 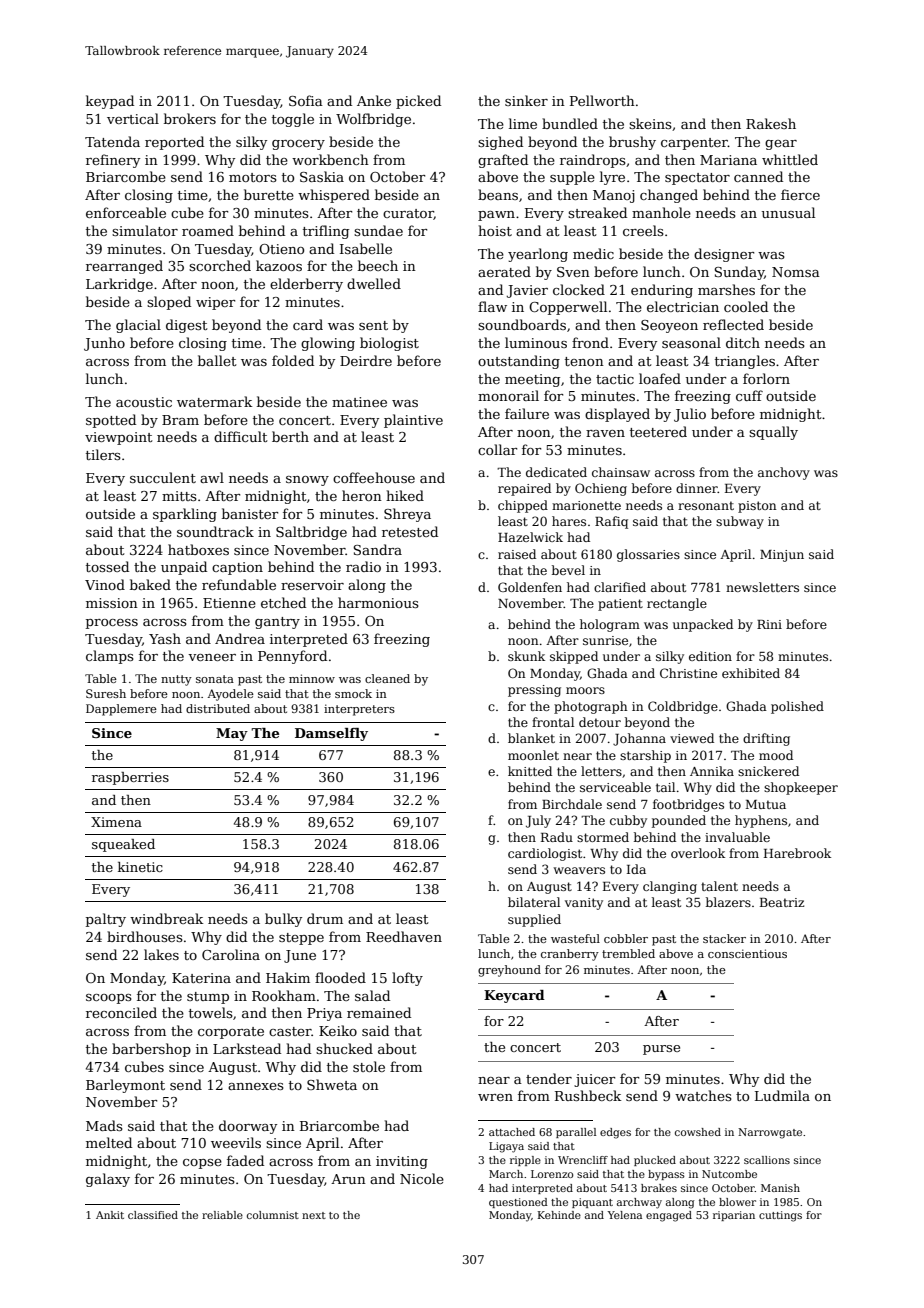 I want to click on Rakesh, so click(x=771, y=123).
